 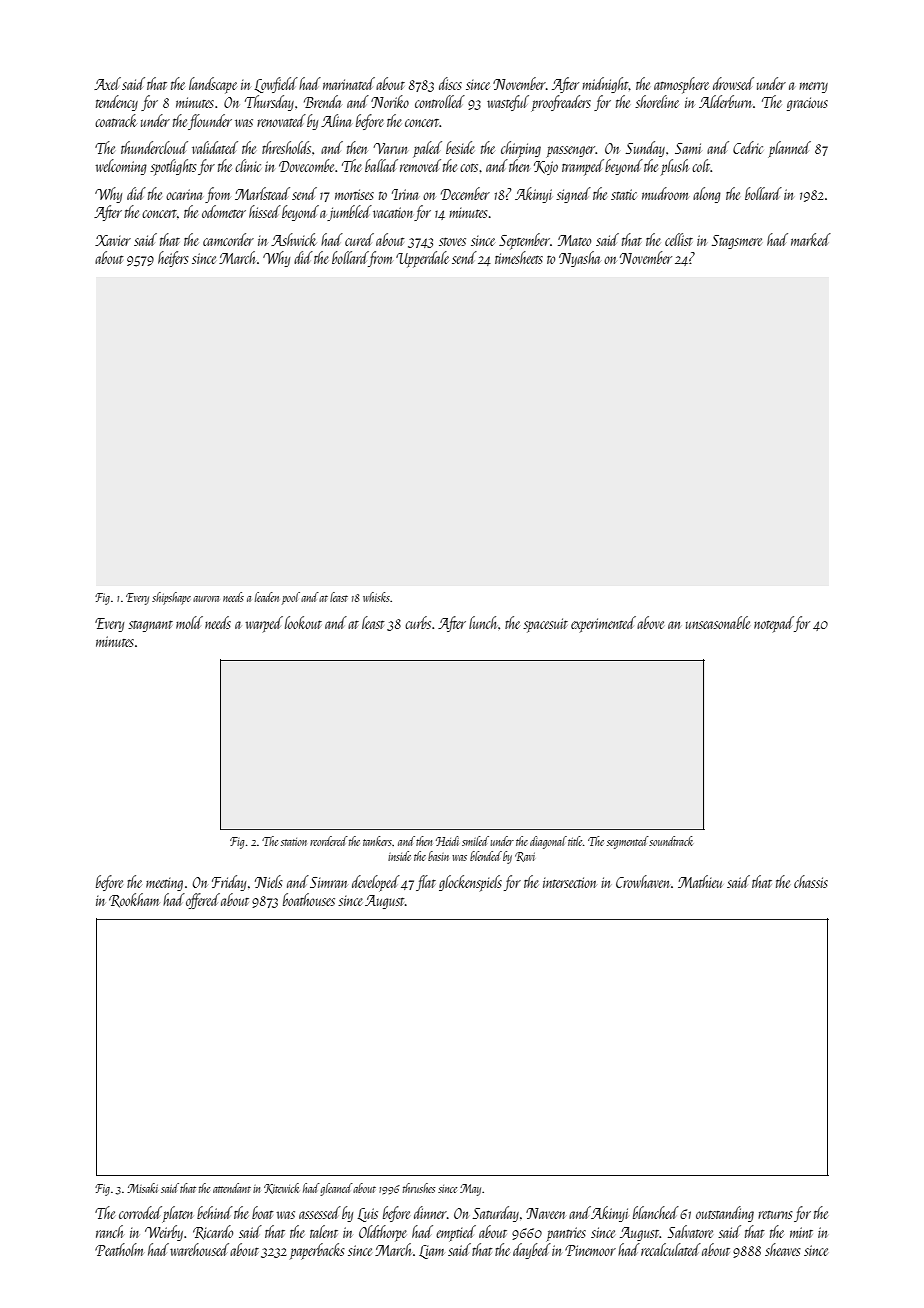 I want to click on whisks, so click(x=376, y=597).
